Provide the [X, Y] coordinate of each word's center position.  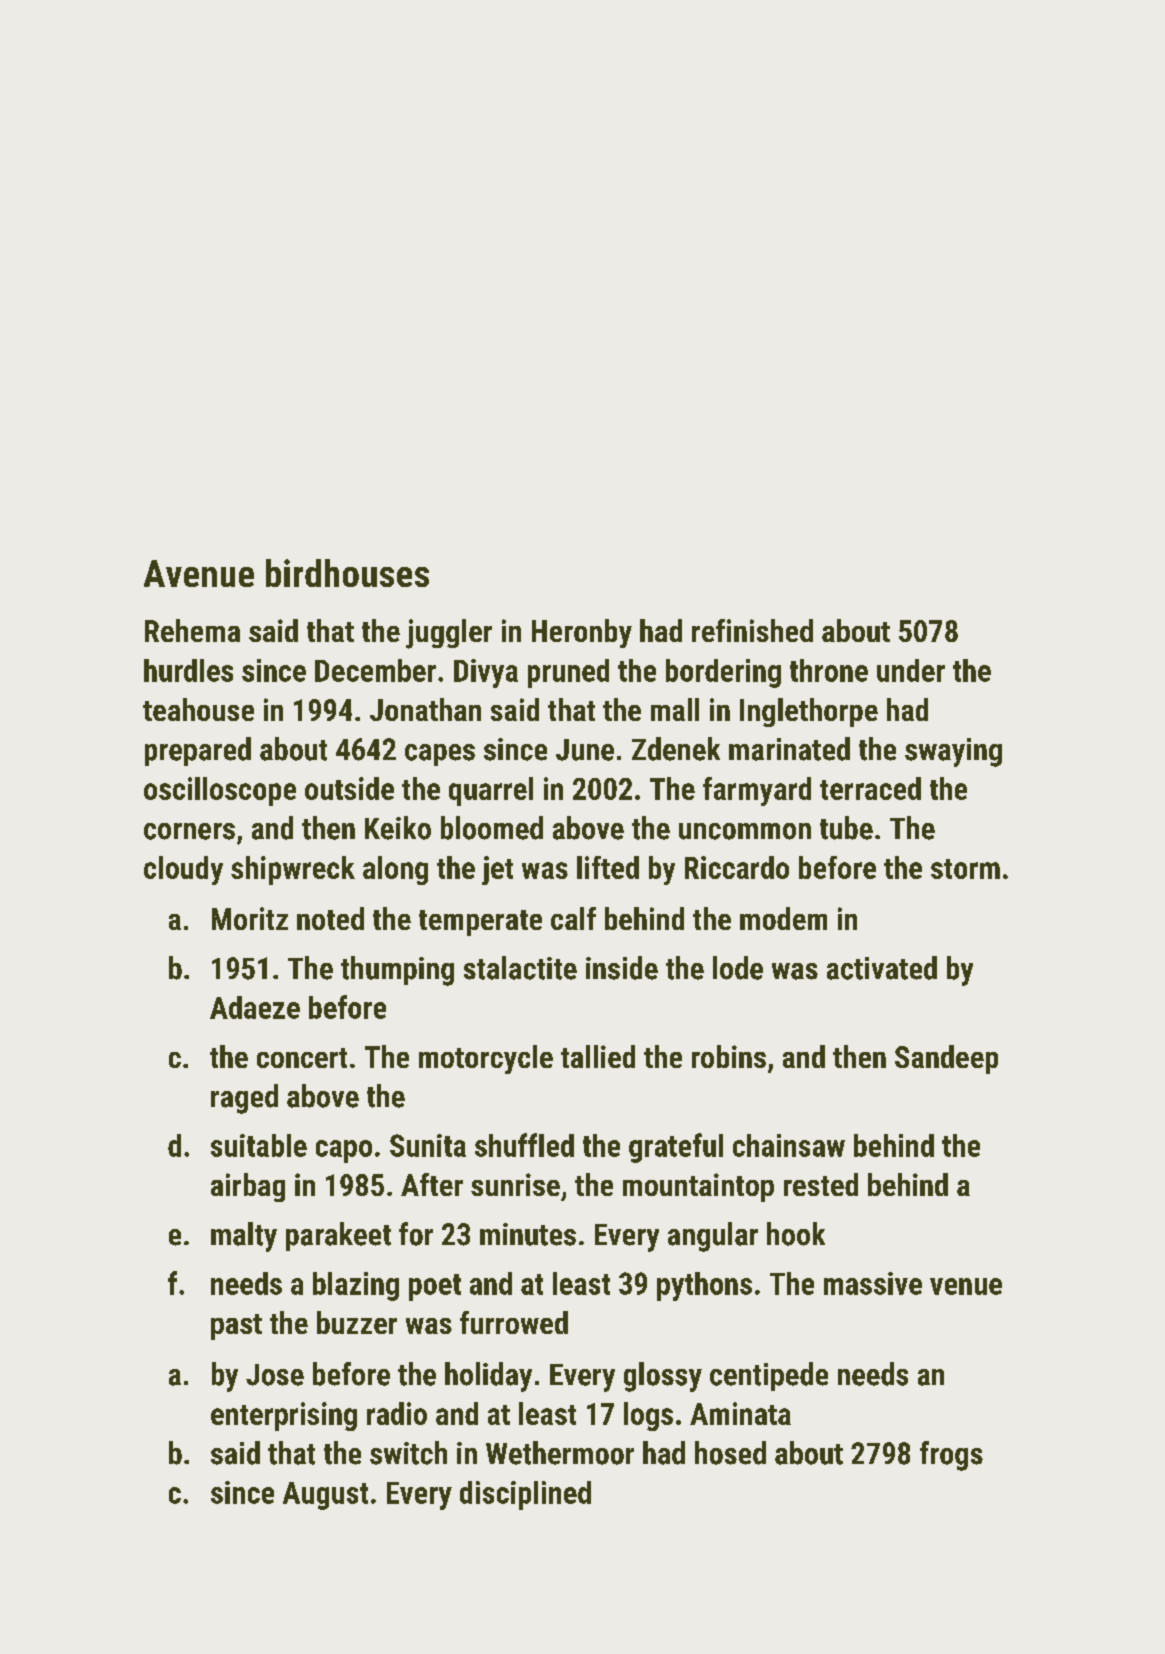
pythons [704, 1286]
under [911, 670]
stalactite [520, 968]
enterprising [284, 1416]
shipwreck [293, 870]
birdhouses [347, 573]
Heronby [582, 633]
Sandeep [946, 1059]
